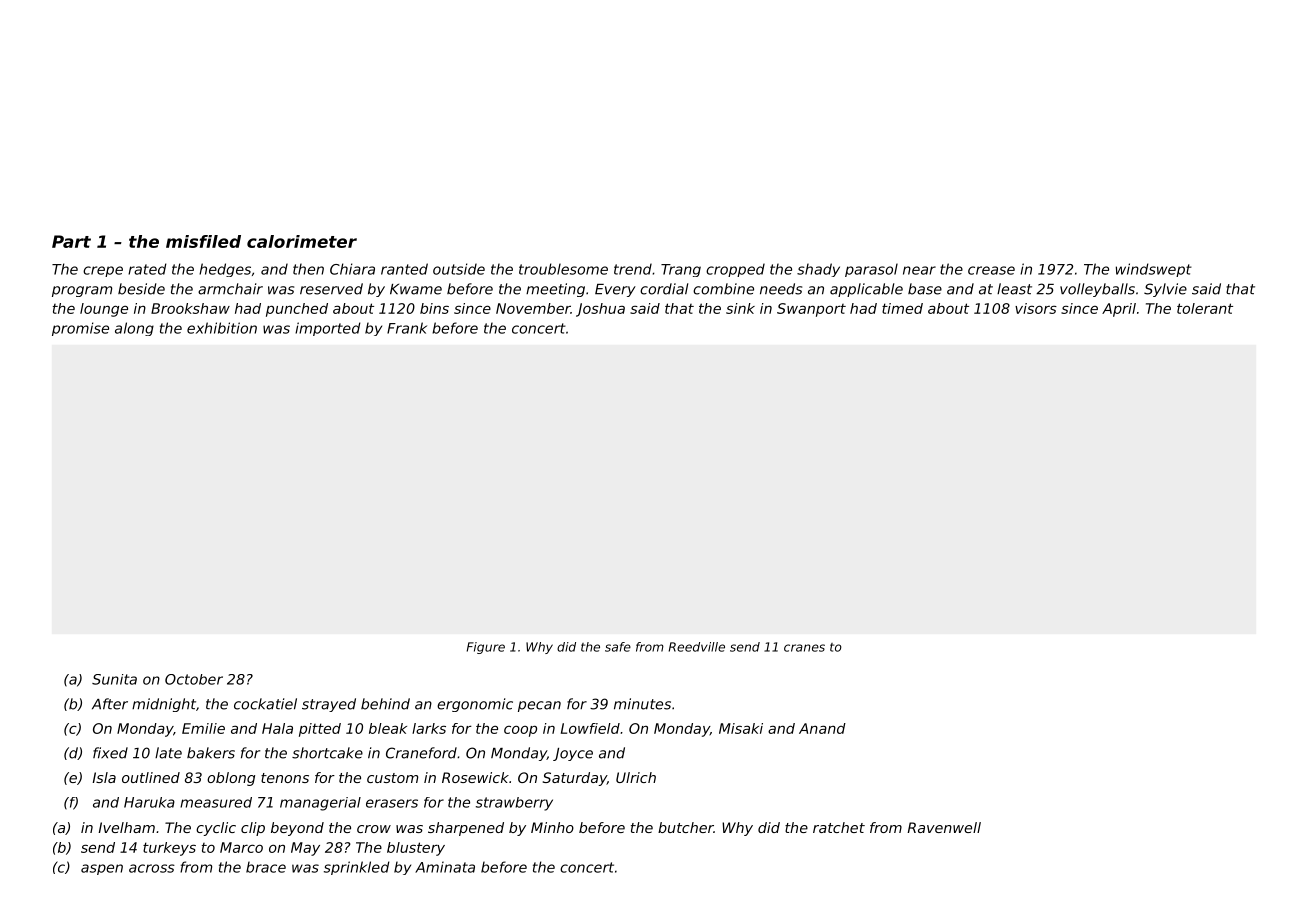 Image resolution: width=1308 pixels, height=924 pixels. Describe the element at coordinates (407, 328) in the screenshot. I see `Frank` at that location.
